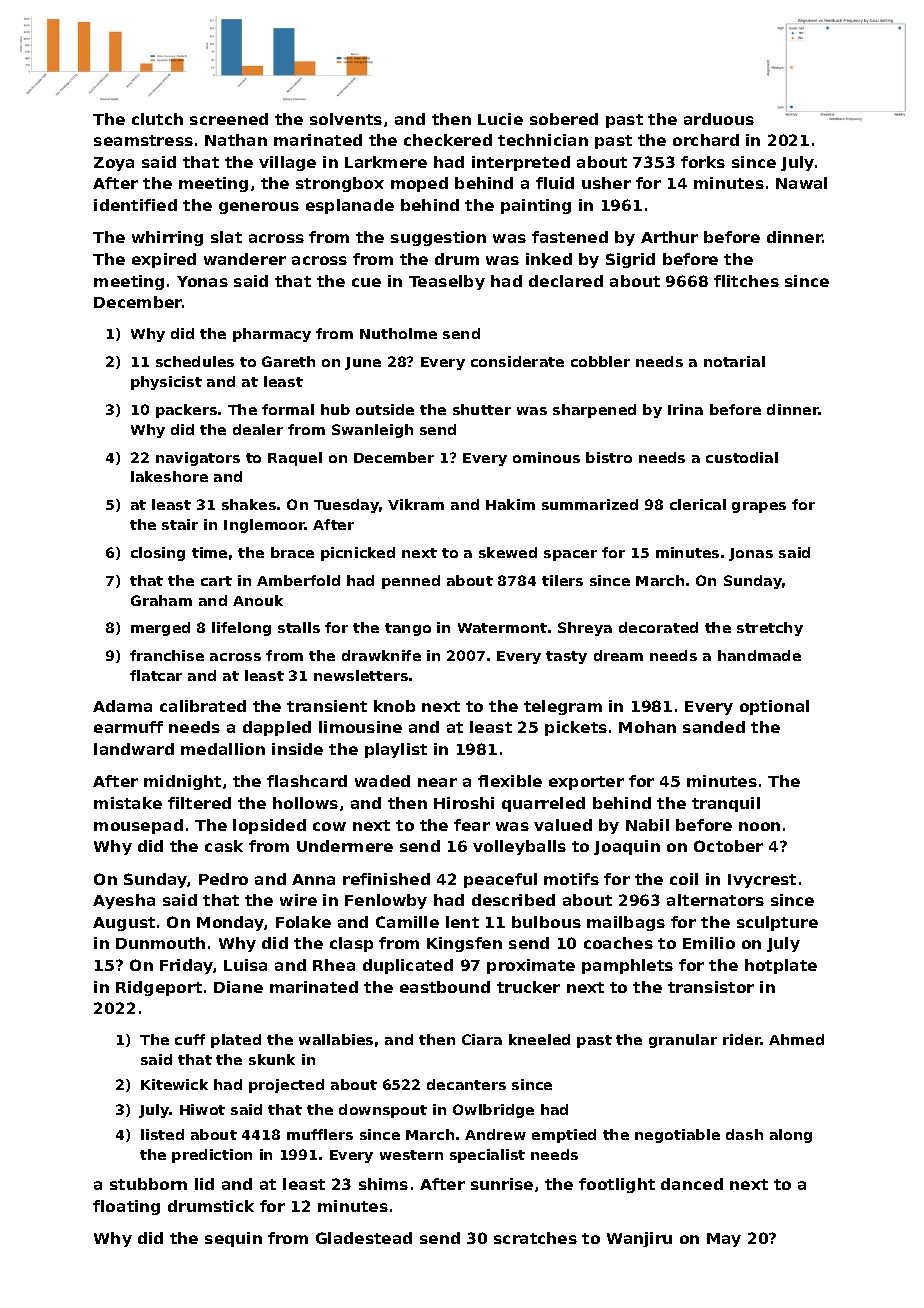  What do you see at coordinates (734, 361) in the screenshot?
I see `notarial` at bounding box center [734, 361].
